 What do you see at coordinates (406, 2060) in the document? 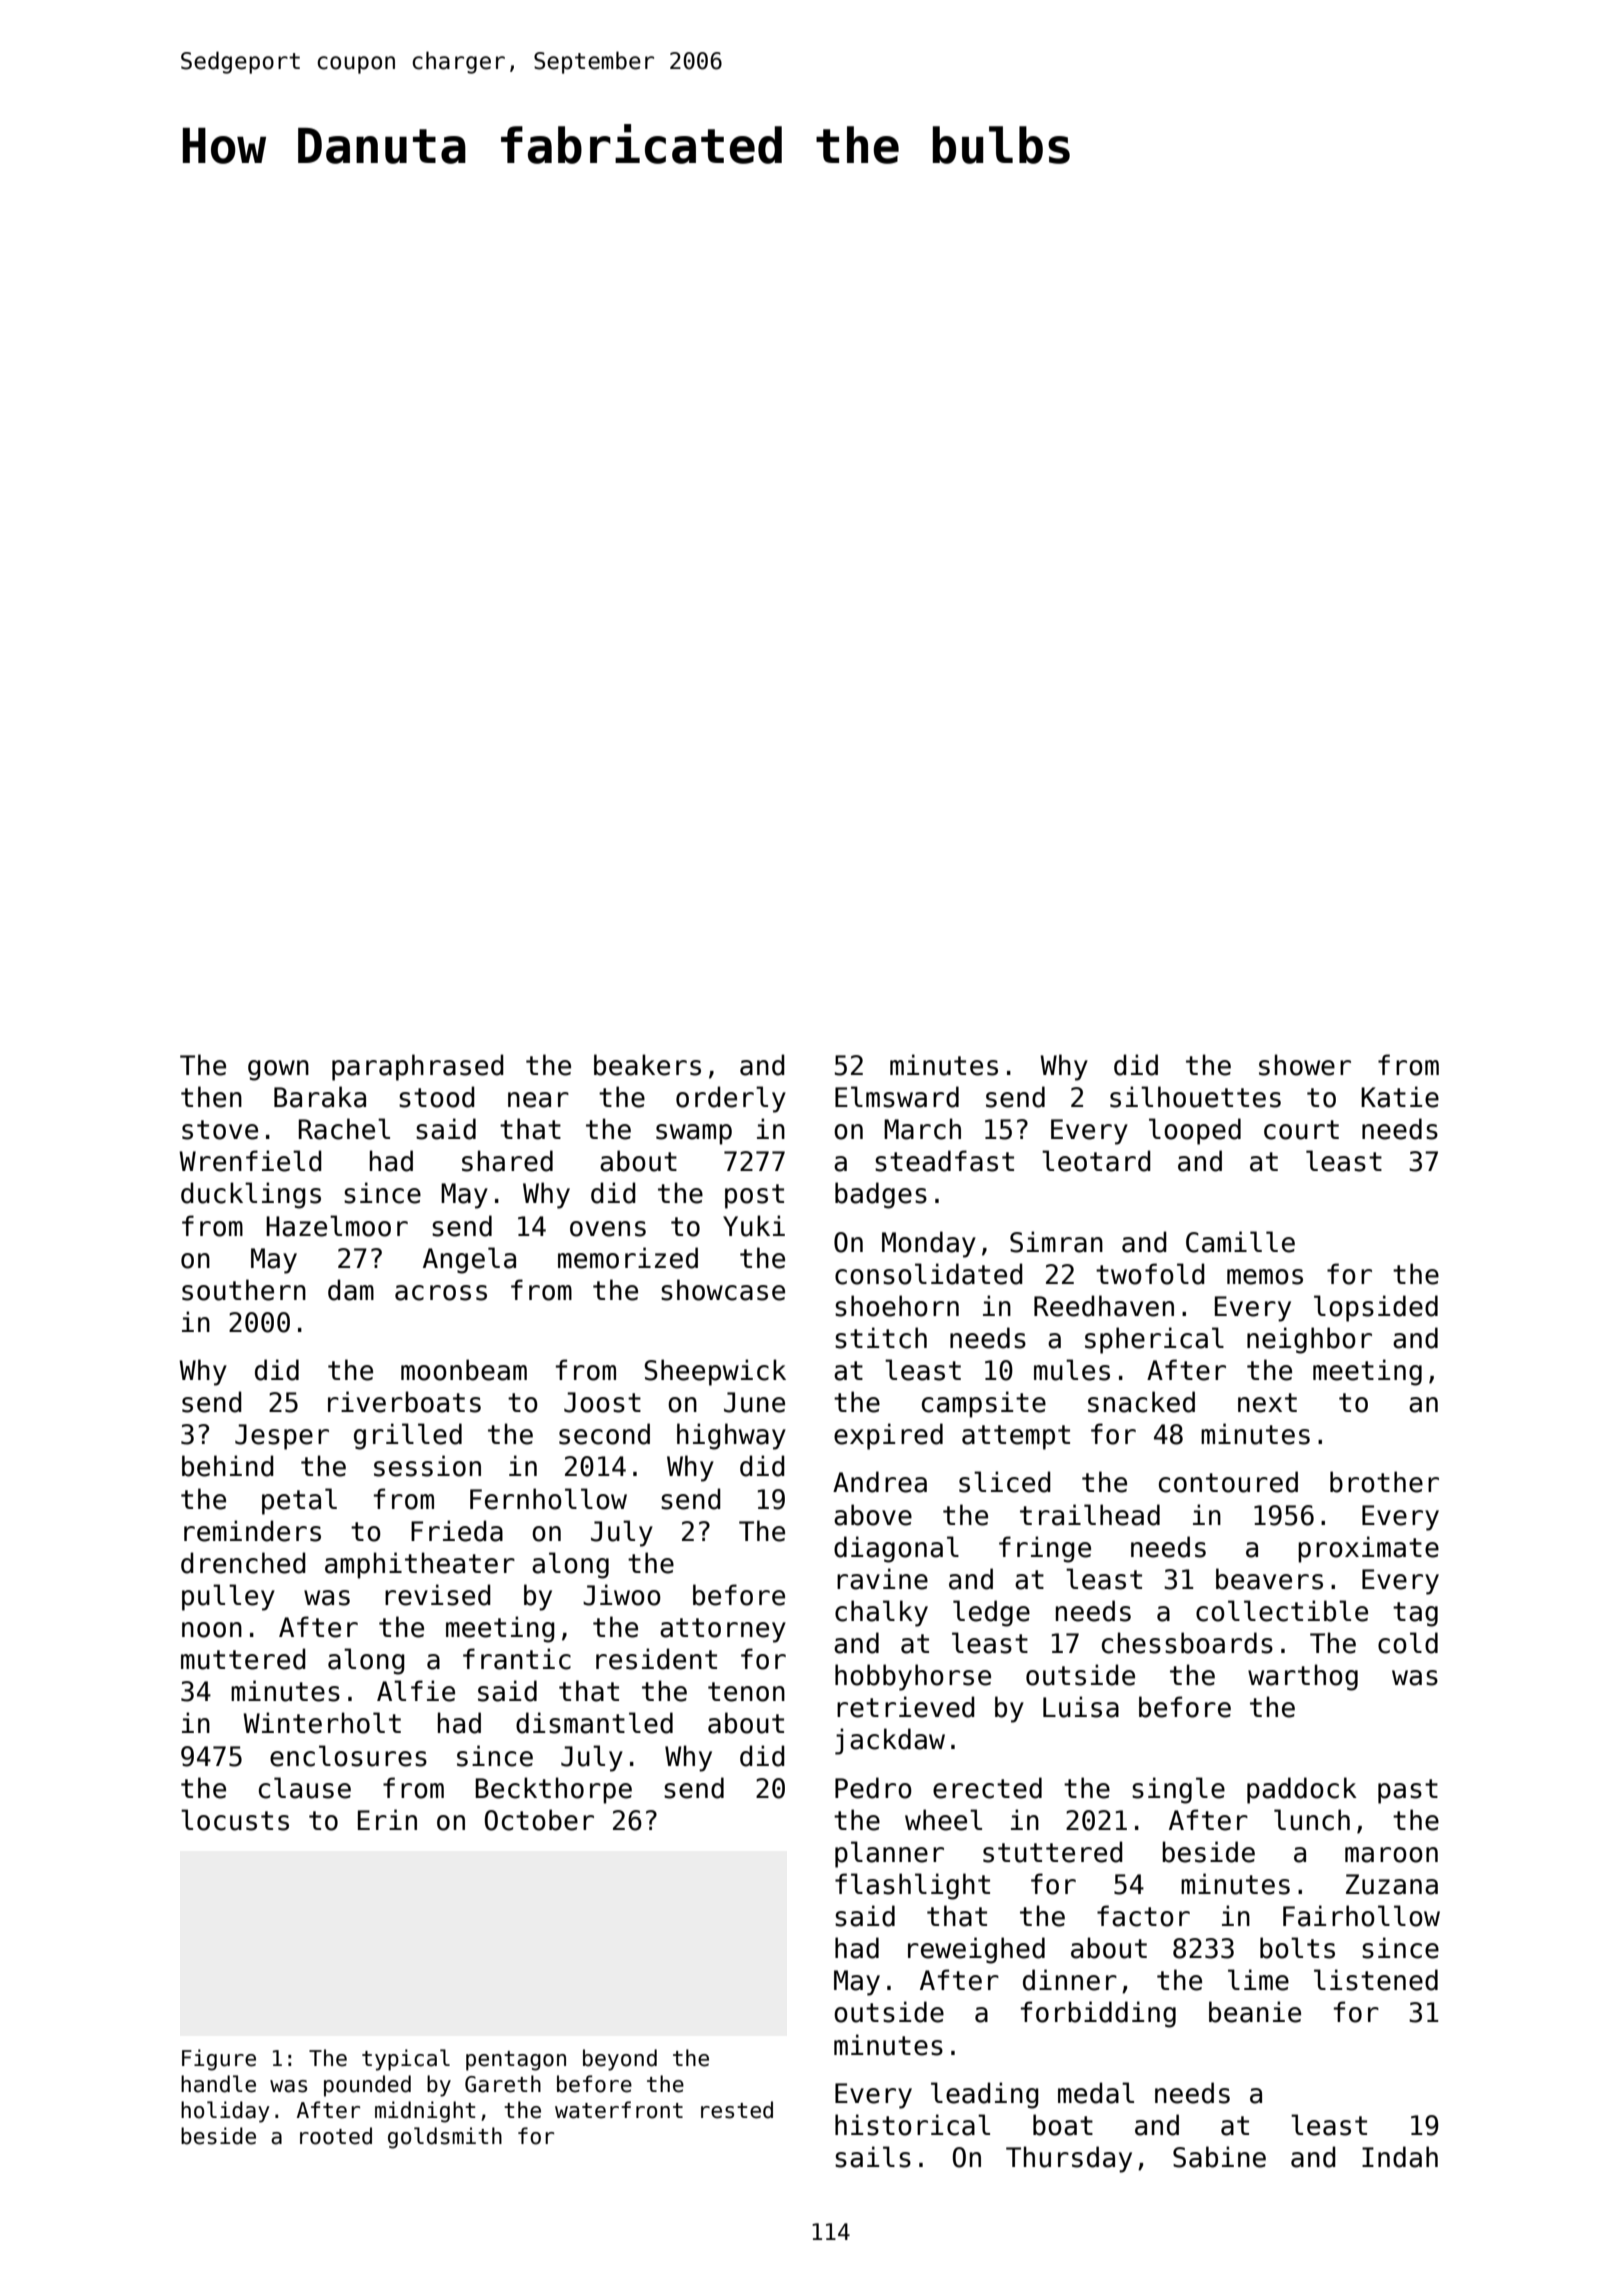
I see `typical` at bounding box center [406, 2060].
